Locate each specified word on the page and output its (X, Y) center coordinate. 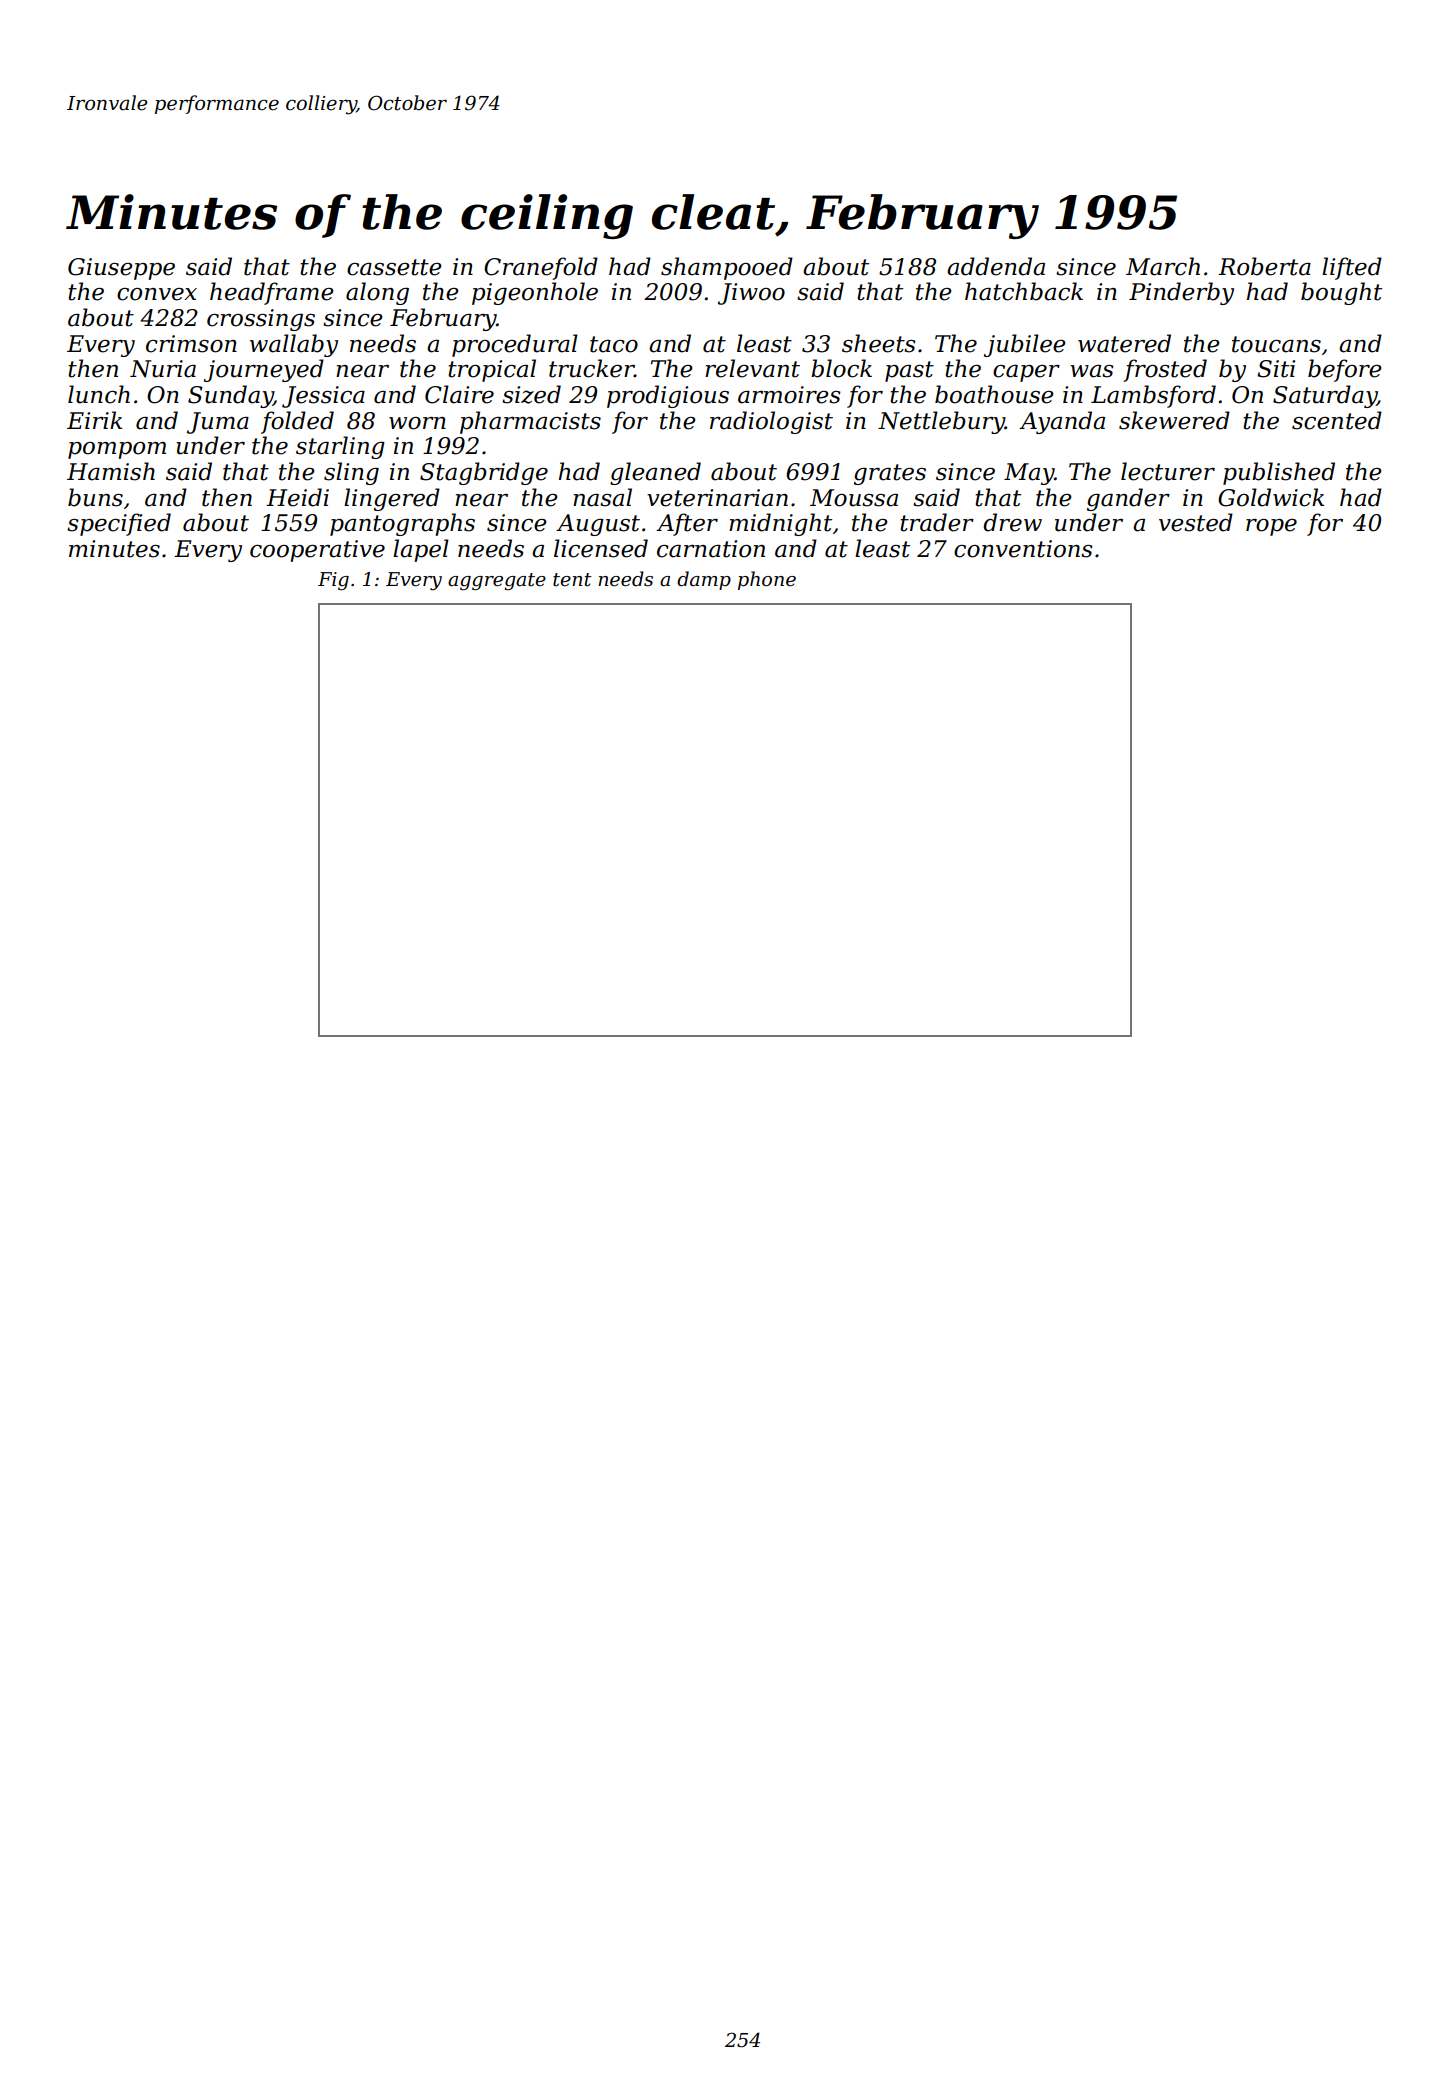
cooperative (317, 551)
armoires (789, 395)
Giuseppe (121, 269)
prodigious (668, 396)
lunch (99, 394)
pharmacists (530, 422)
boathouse (994, 394)
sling (351, 473)
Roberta (1264, 266)
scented (1337, 420)
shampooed (727, 268)
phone (767, 580)
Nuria (163, 369)
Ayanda (1062, 422)
